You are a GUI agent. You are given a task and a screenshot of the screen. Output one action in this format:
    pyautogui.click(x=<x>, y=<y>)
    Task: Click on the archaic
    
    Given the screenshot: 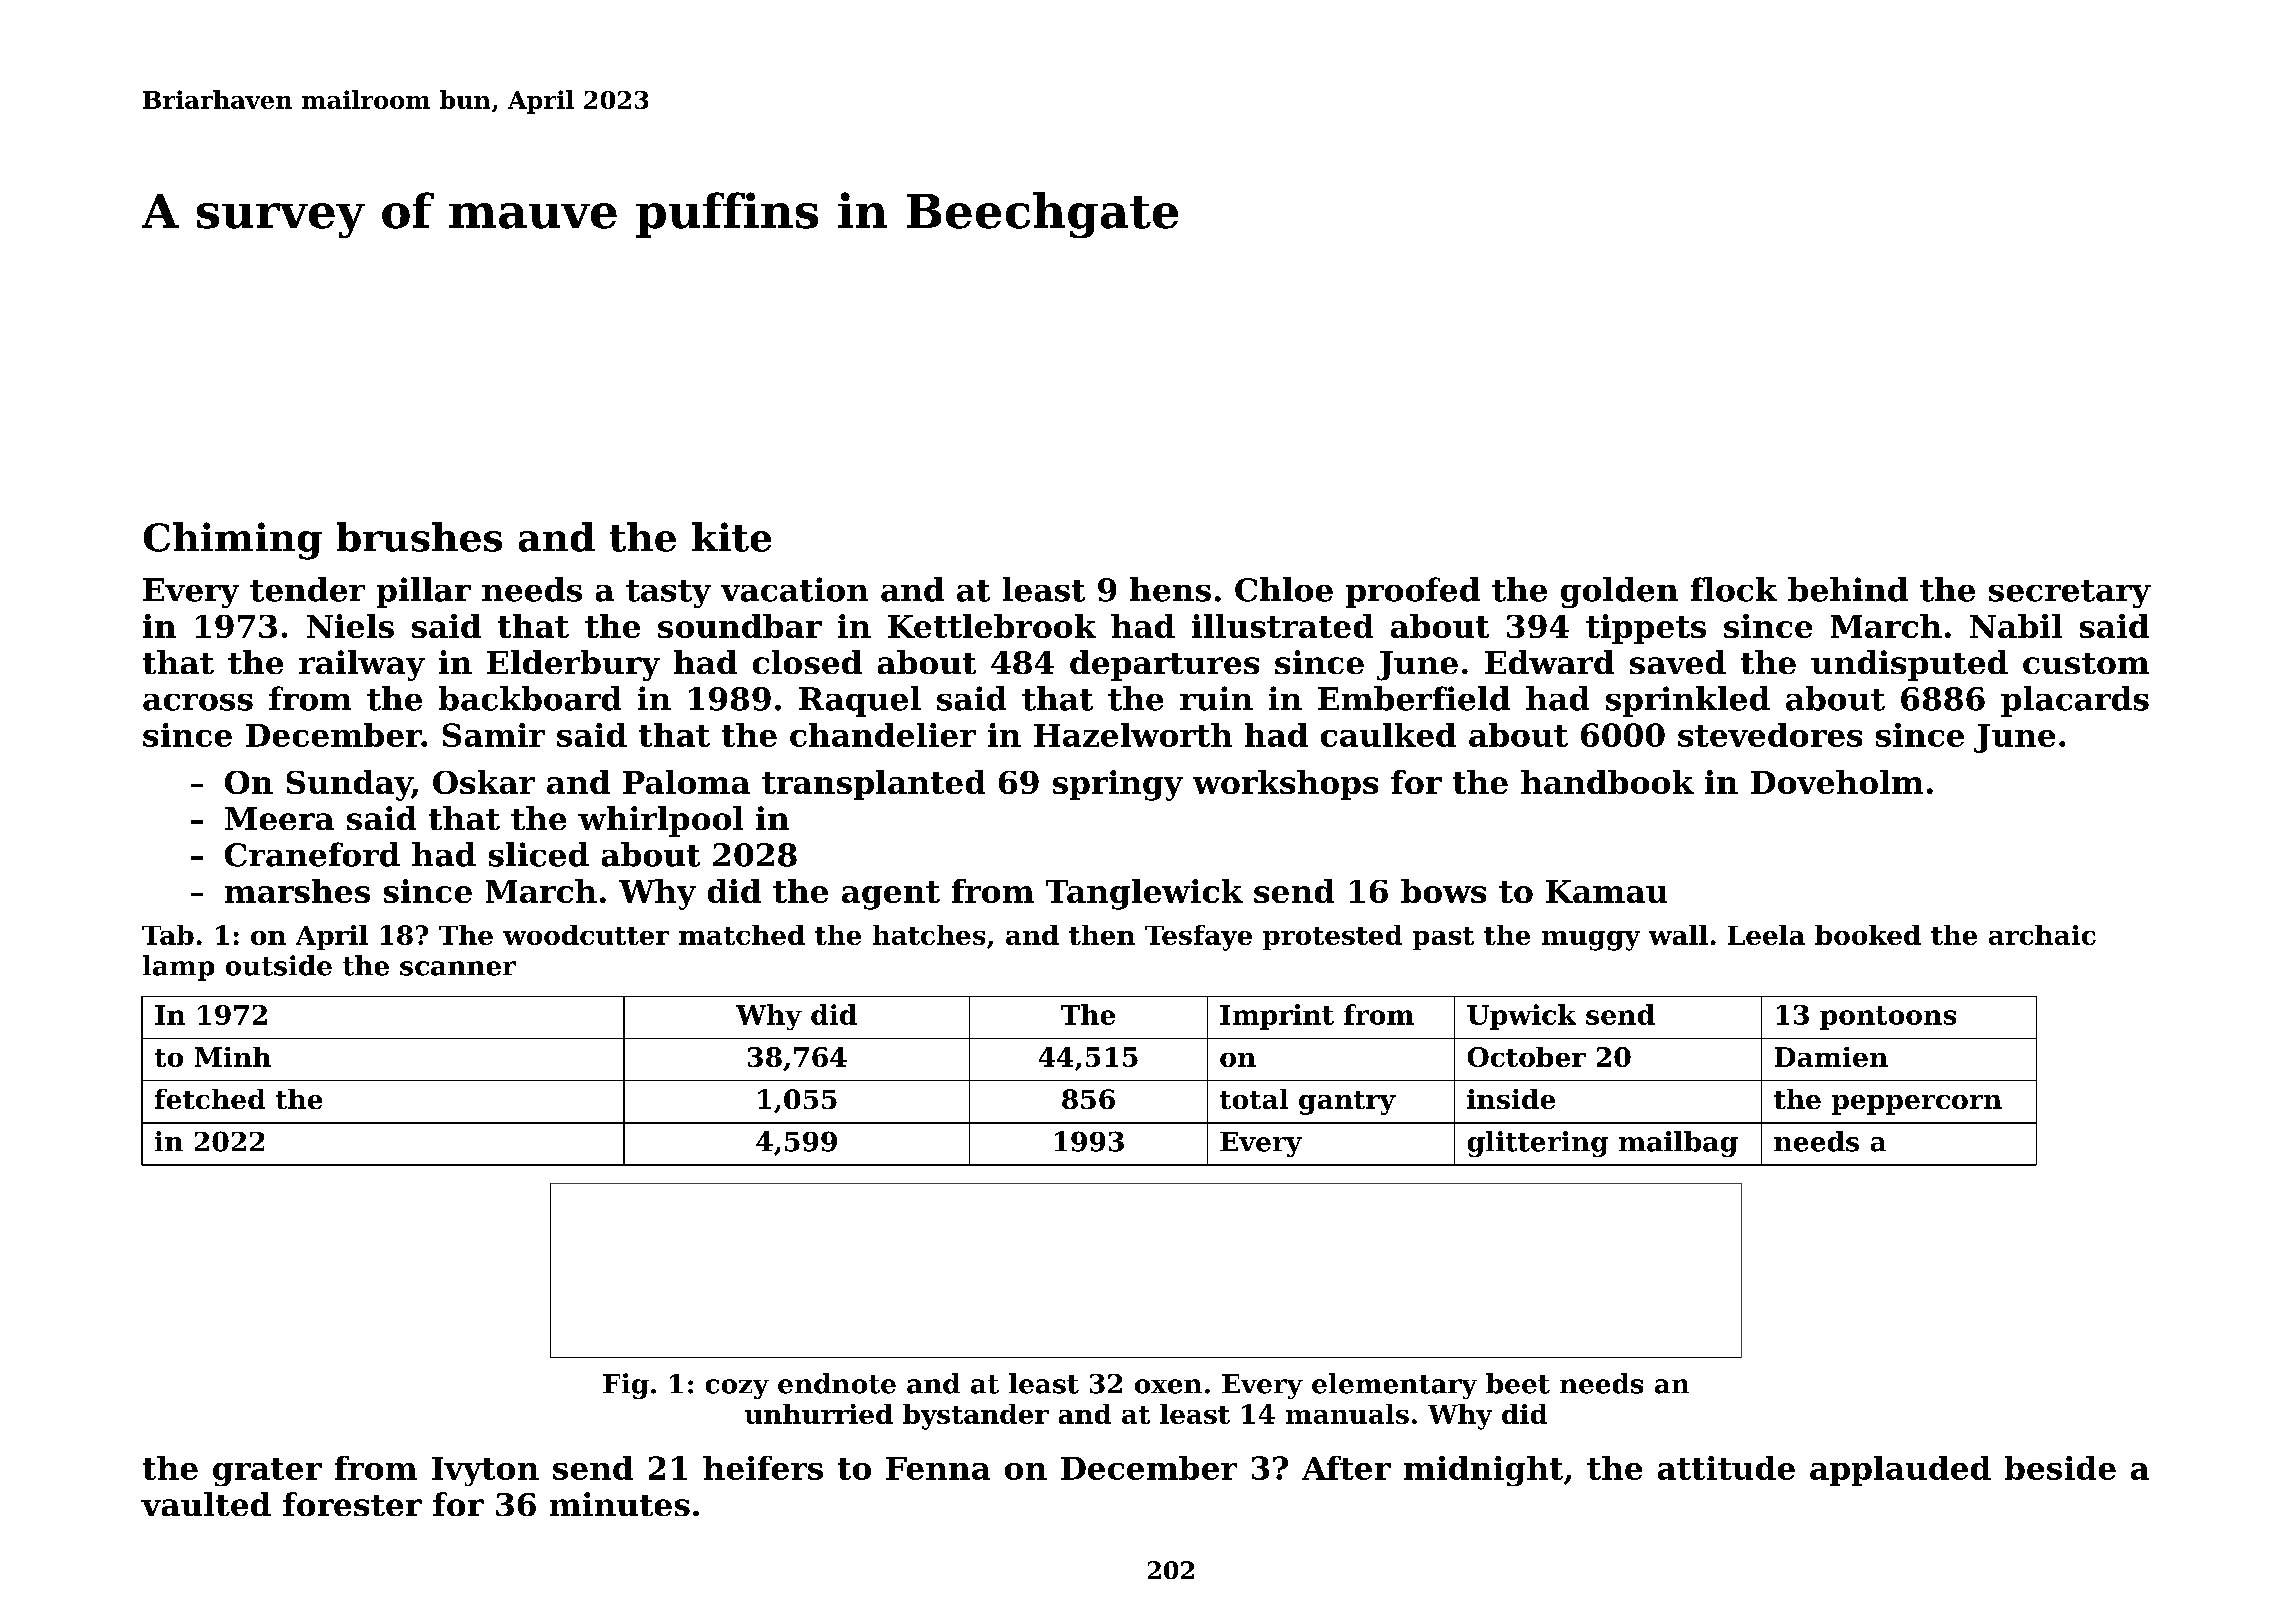 What is the action you would take?
    pyautogui.click(x=2042, y=935)
